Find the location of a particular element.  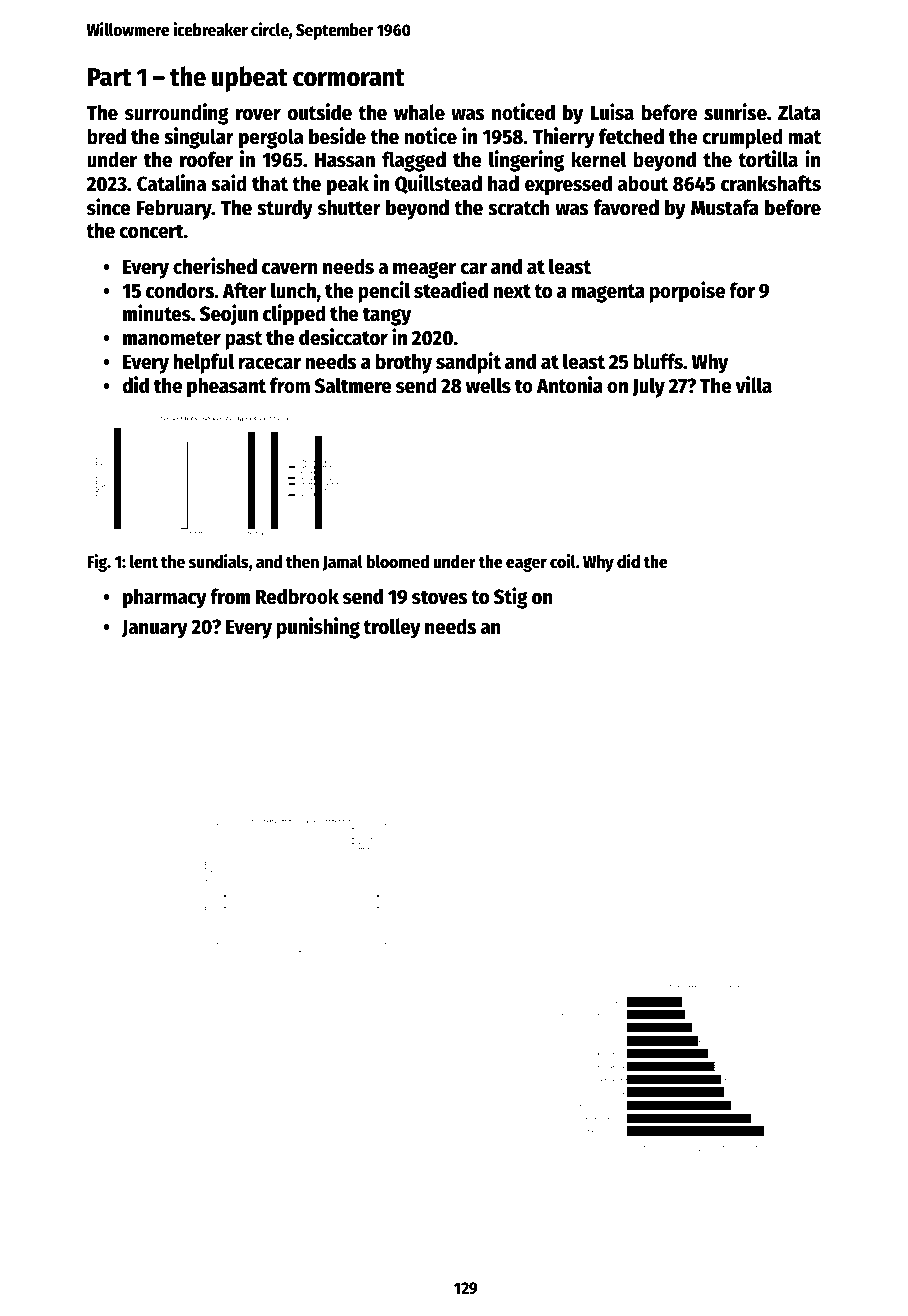

Antonia is located at coordinates (570, 385).
